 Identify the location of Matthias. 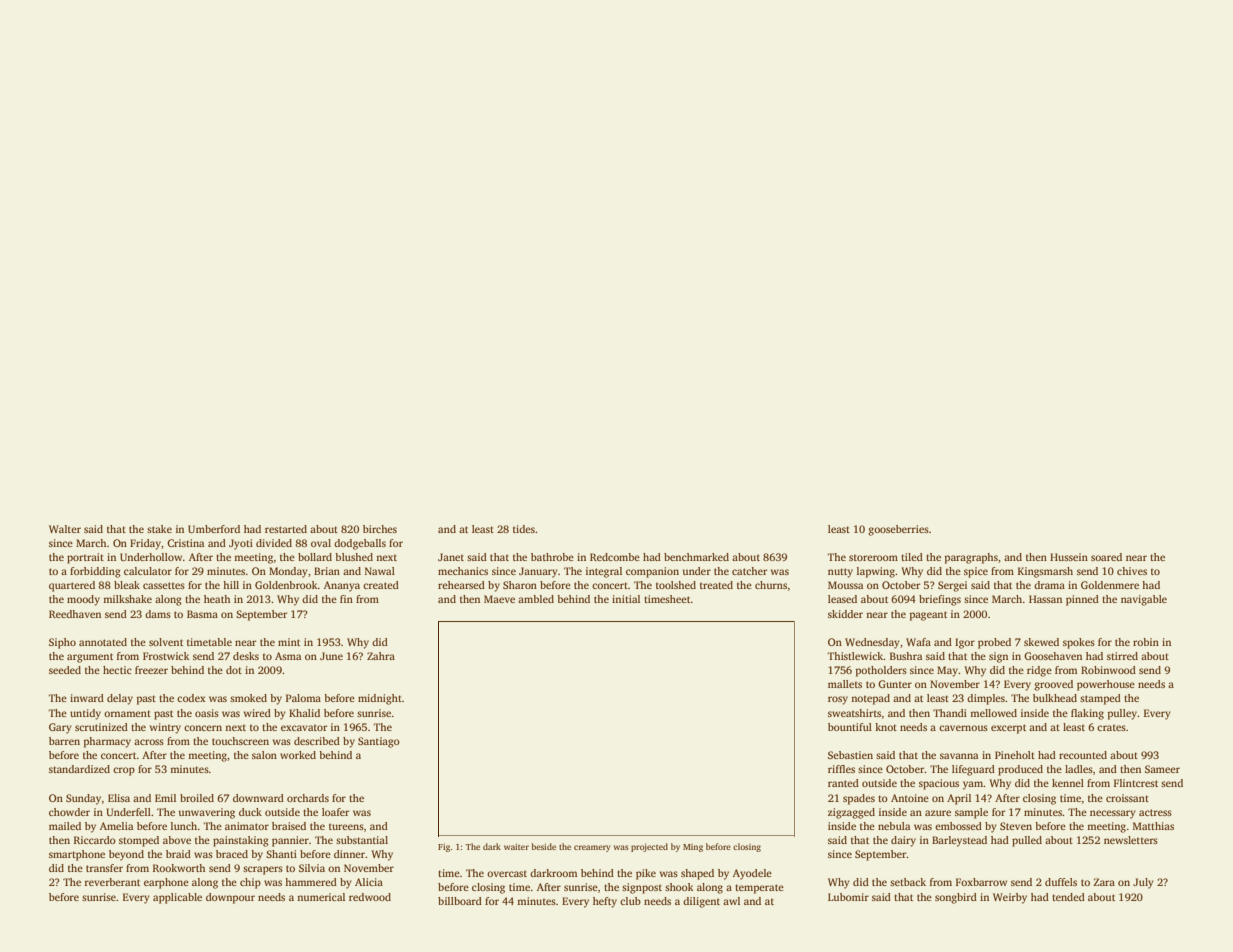
(1153, 826).
